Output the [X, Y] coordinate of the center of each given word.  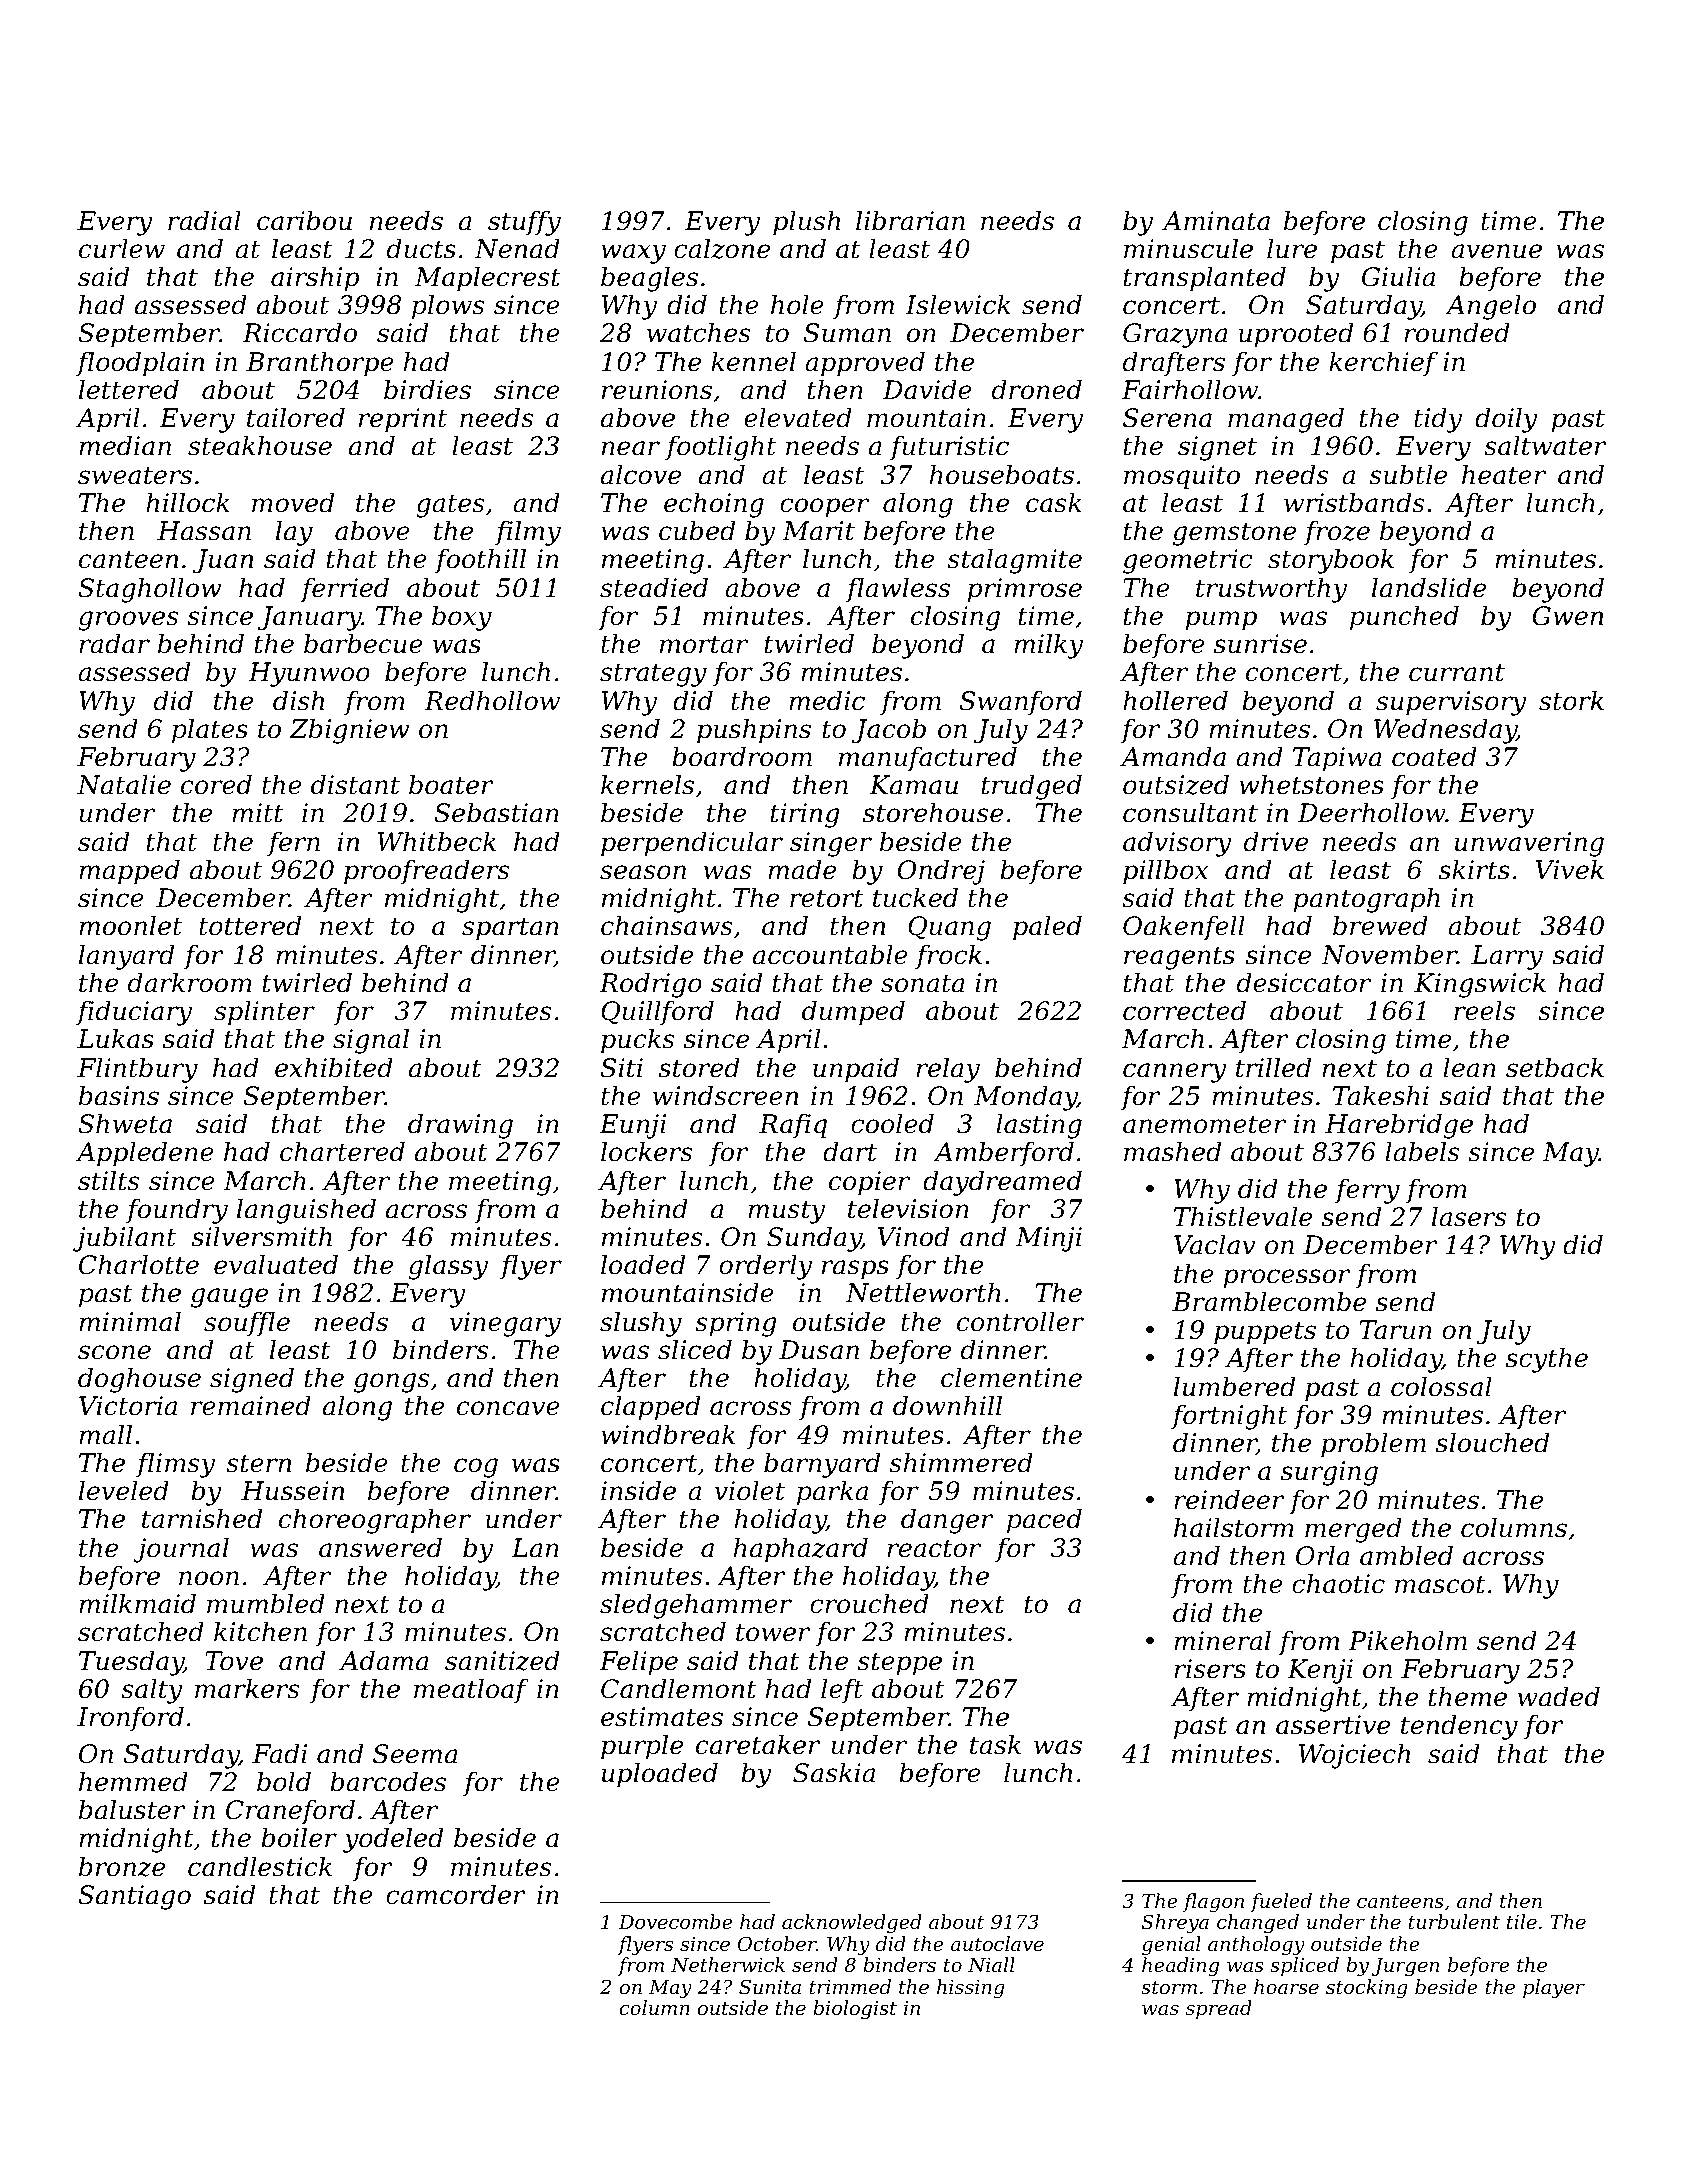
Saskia [834, 1772]
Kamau [913, 785]
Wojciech [1354, 1756]
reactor [934, 1548]
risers [1210, 1669]
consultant [1190, 812]
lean [1469, 1067]
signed [252, 1380]
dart [850, 1151]
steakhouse [260, 445]
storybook [1331, 561]
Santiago [134, 1897]
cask [1054, 502]
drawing [460, 1126]
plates [210, 731]
